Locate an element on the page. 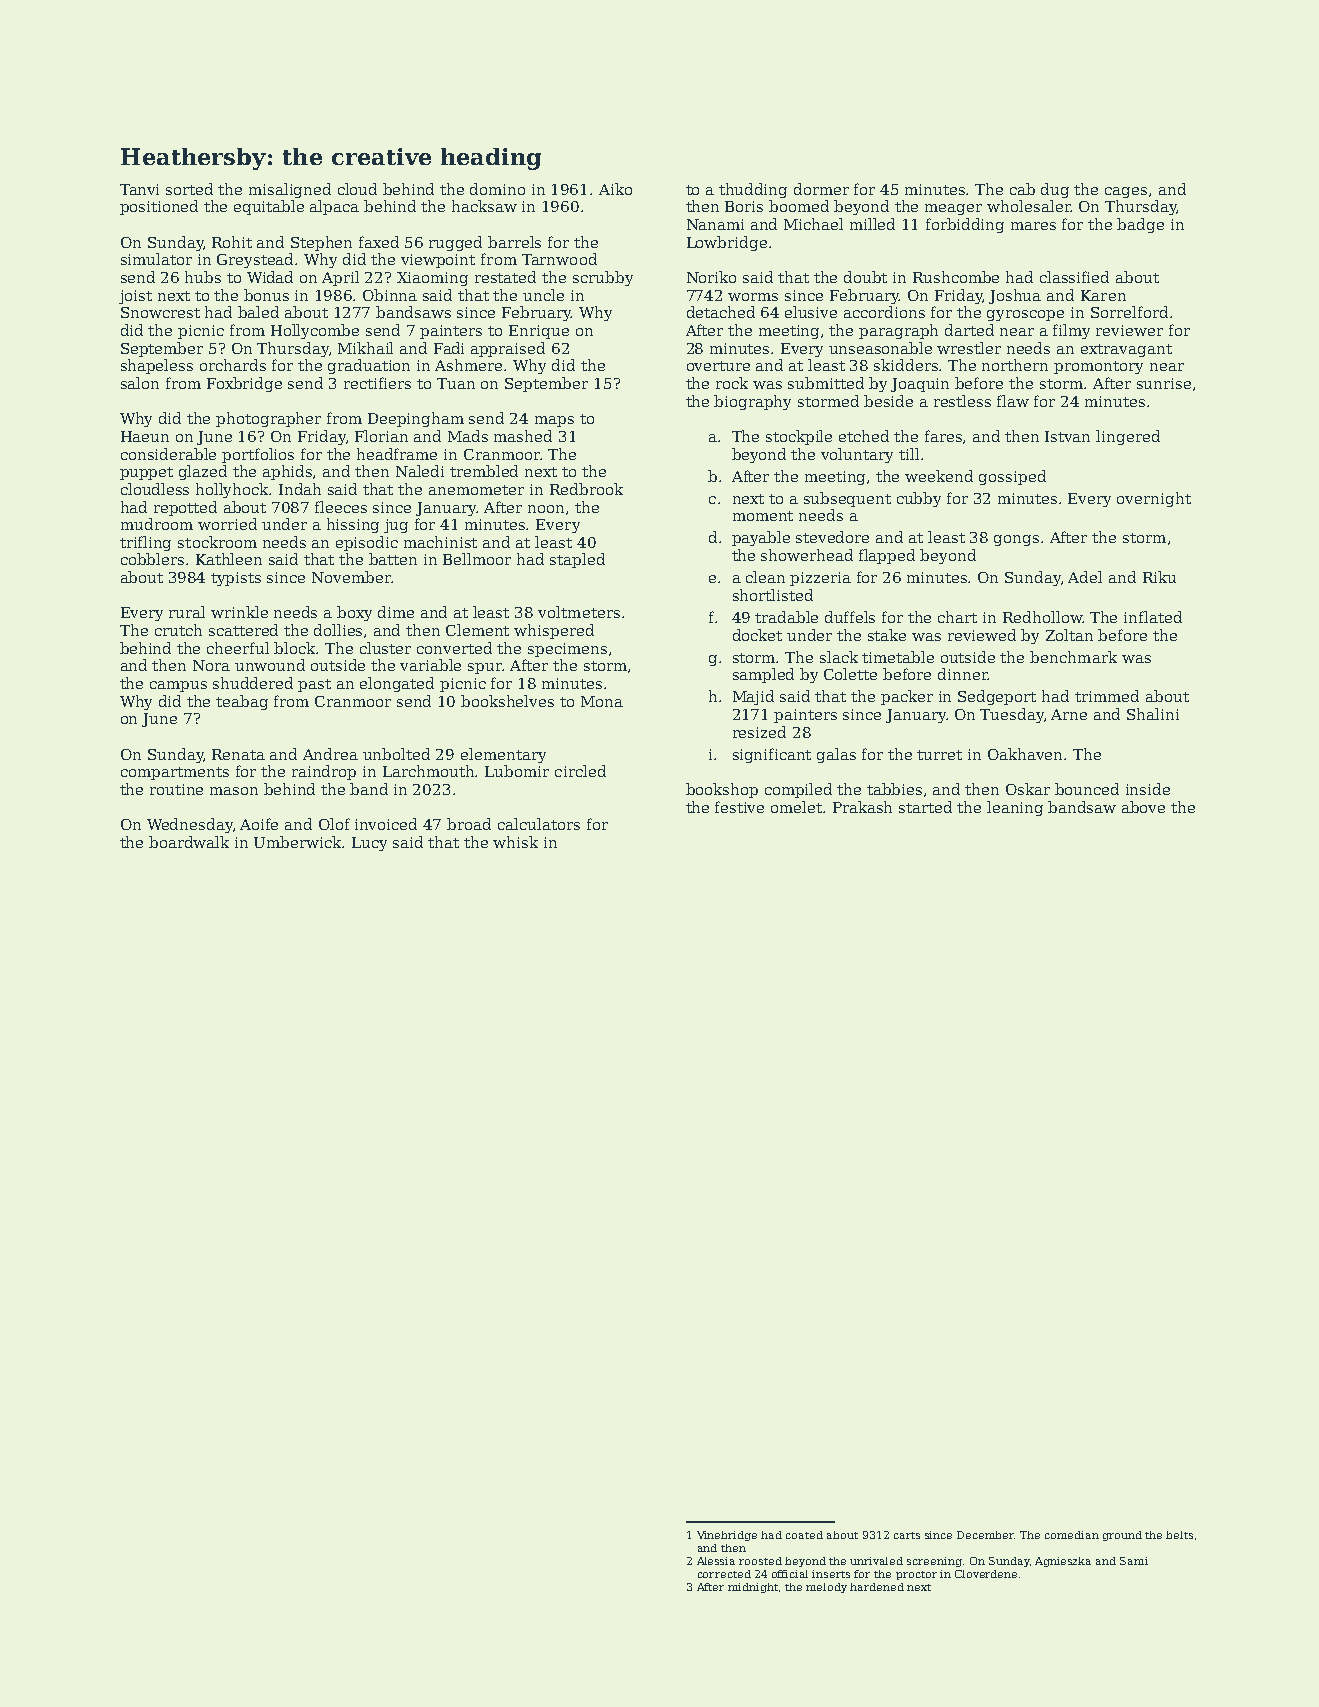 The image size is (1319, 1707). whisk is located at coordinates (515, 842).
